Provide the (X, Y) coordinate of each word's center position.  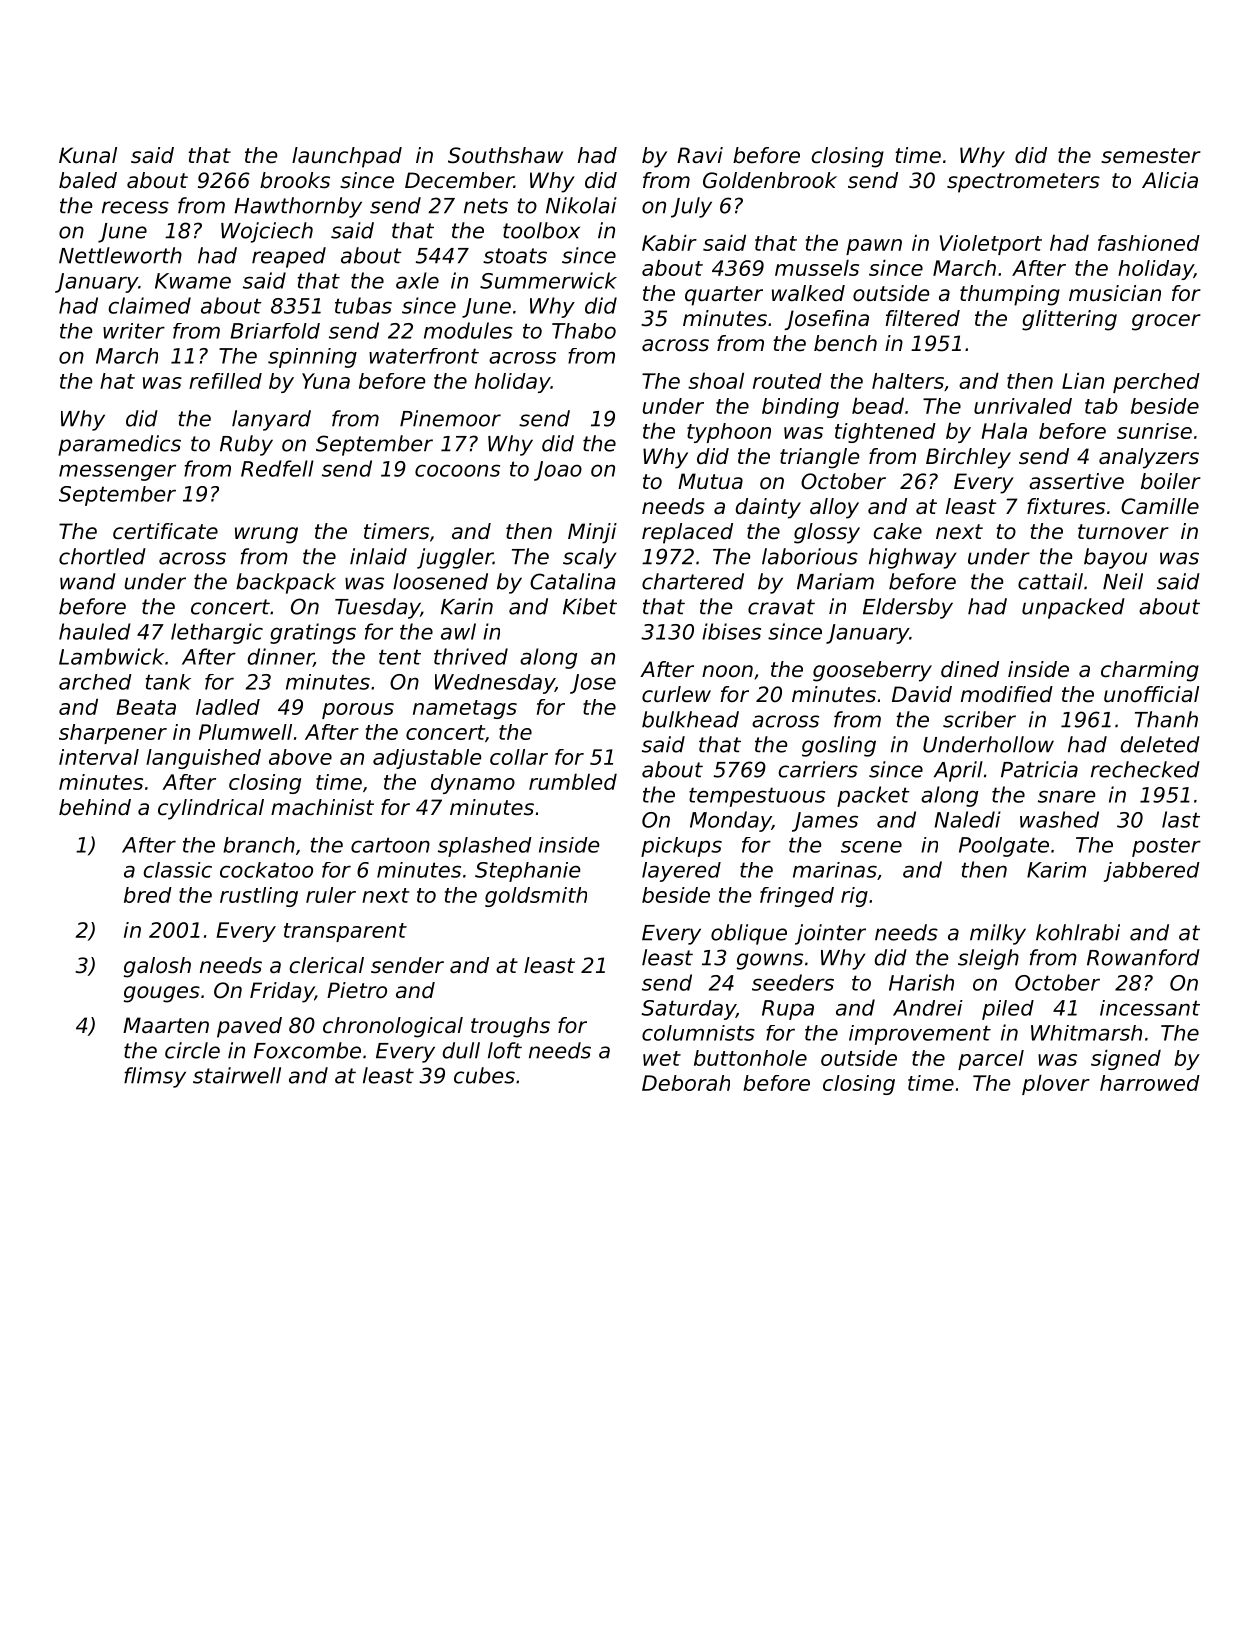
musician (1115, 293)
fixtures (1066, 506)
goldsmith (536, 897)
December (459, 180)
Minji (592, 533)
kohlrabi (1078, 932)
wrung (266, 535)
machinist (322, 807)
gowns (770, 961)
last (1181, 819)
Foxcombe (307, 1050)
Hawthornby (298, 207)
